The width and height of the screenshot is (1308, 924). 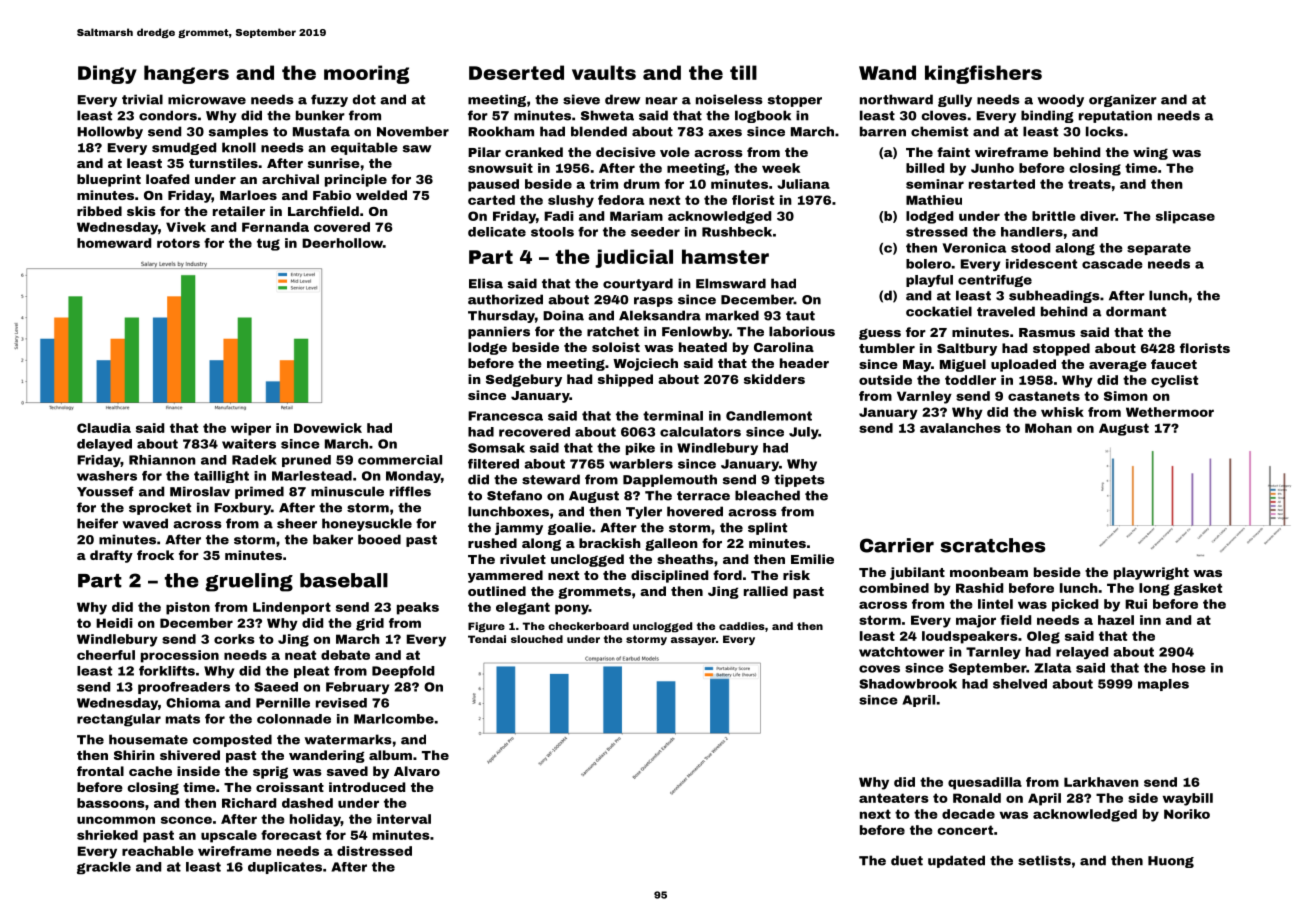 What do you see at coordinates (983, 74) in the screenshot?
I see `kingfishers` at bounding box center [983, 74].
